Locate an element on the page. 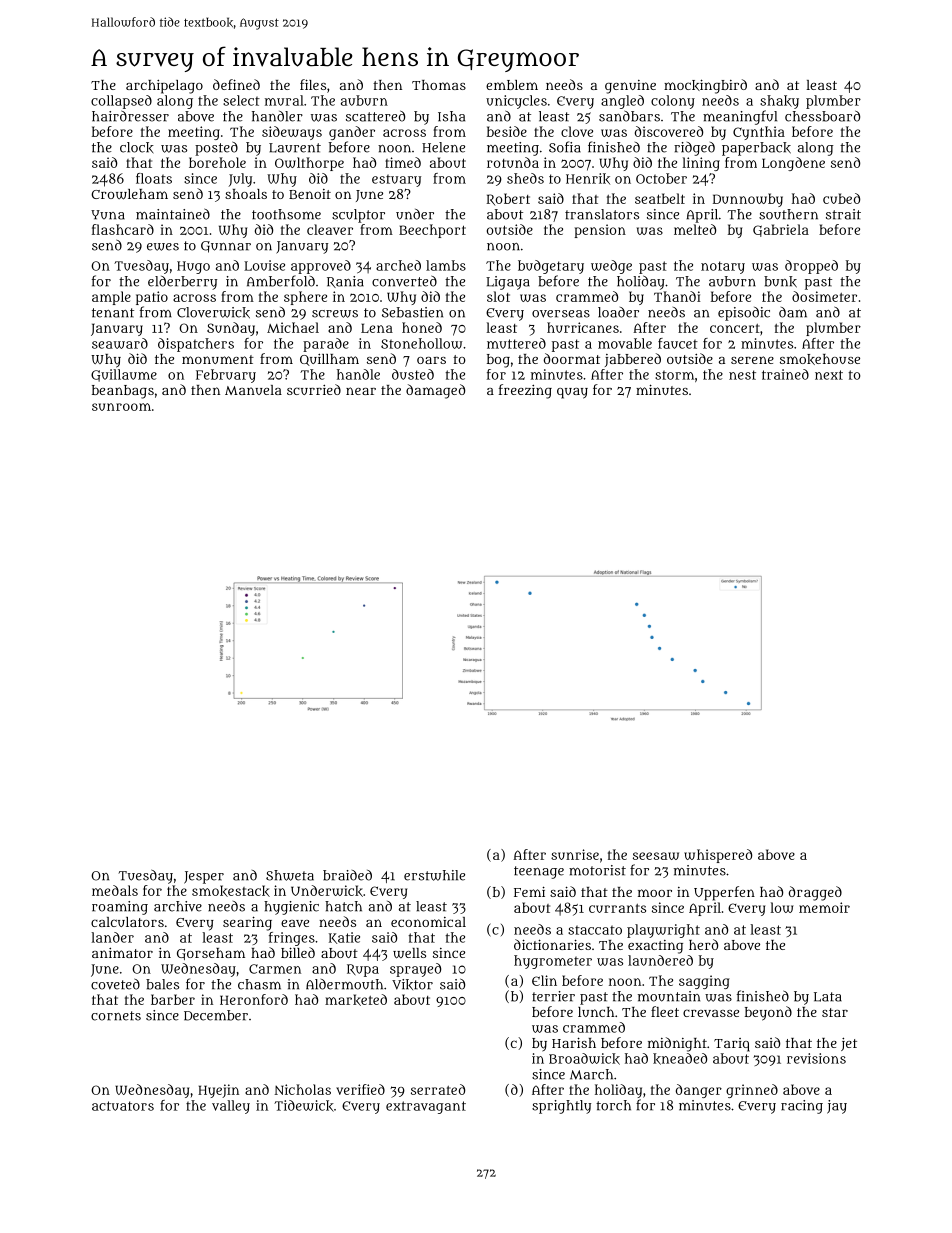 Image resolution: width=952 pixels, height=1233 pixels. actuators is located at coordinates (123, 1106).
